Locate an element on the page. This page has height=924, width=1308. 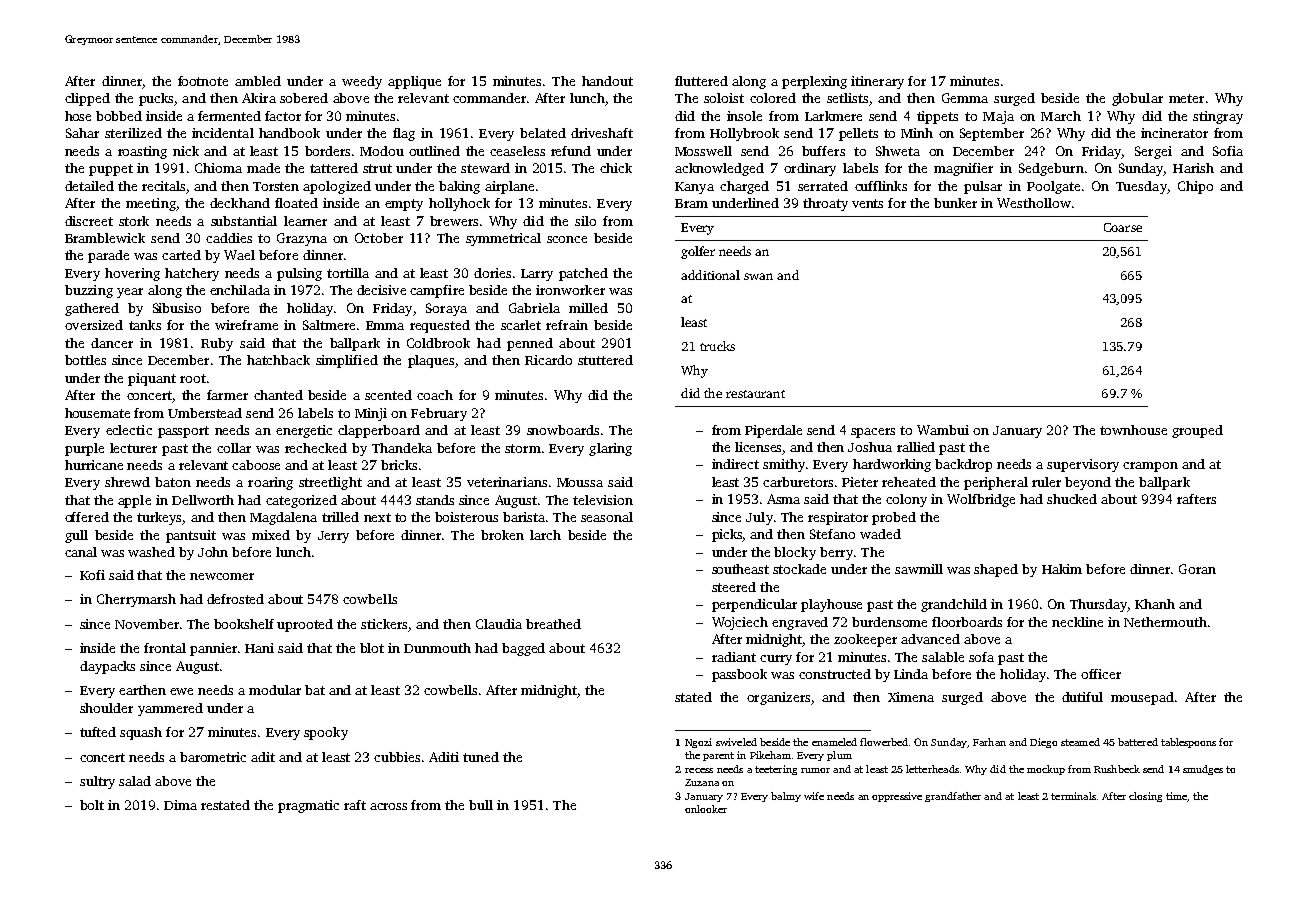
bagged is located at coordinates (523, 649).
